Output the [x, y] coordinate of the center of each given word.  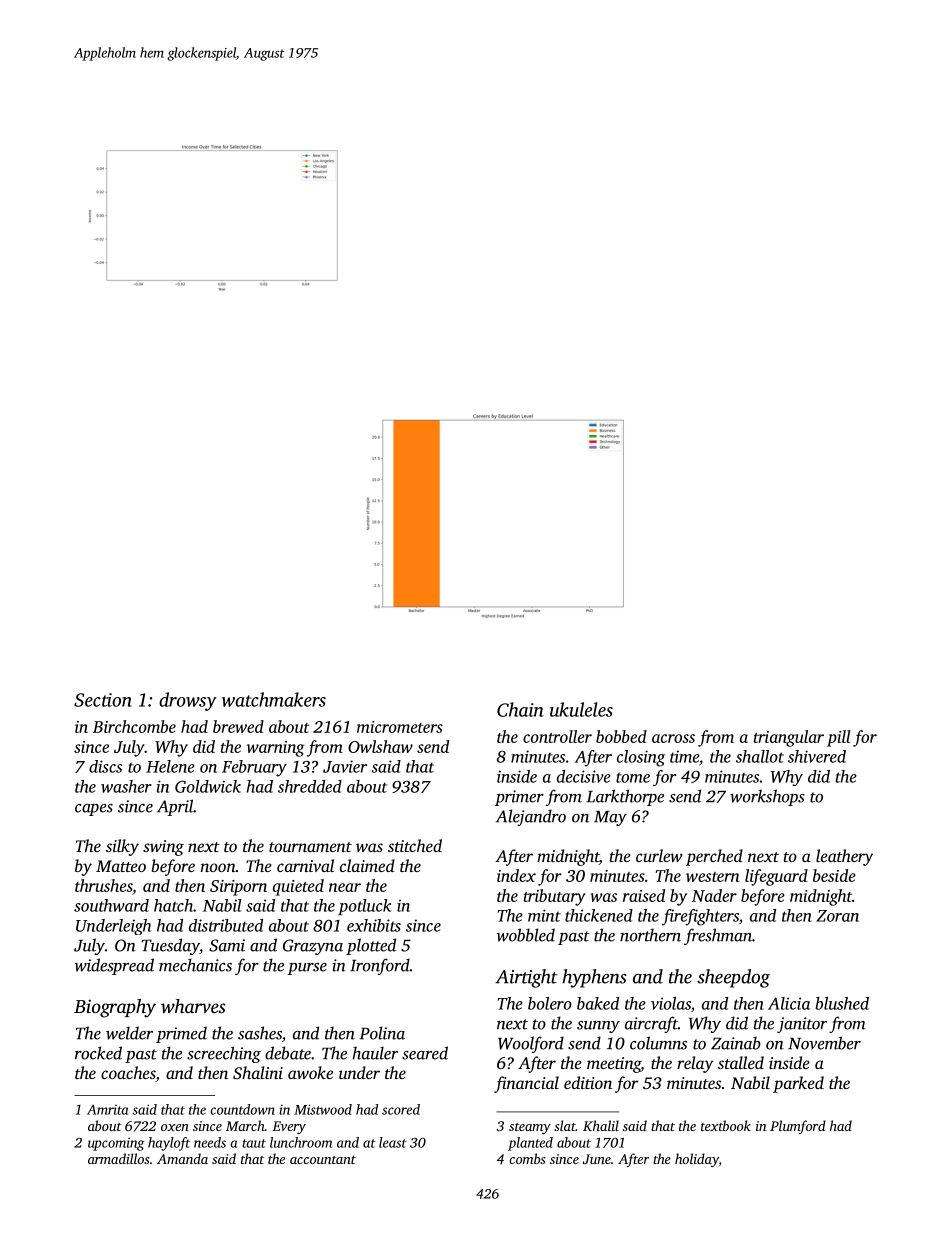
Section [103, 700]
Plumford [798, 1127]
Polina [382, 1033]
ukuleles [581, 709]
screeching [224, 1054]
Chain [520, 709]
